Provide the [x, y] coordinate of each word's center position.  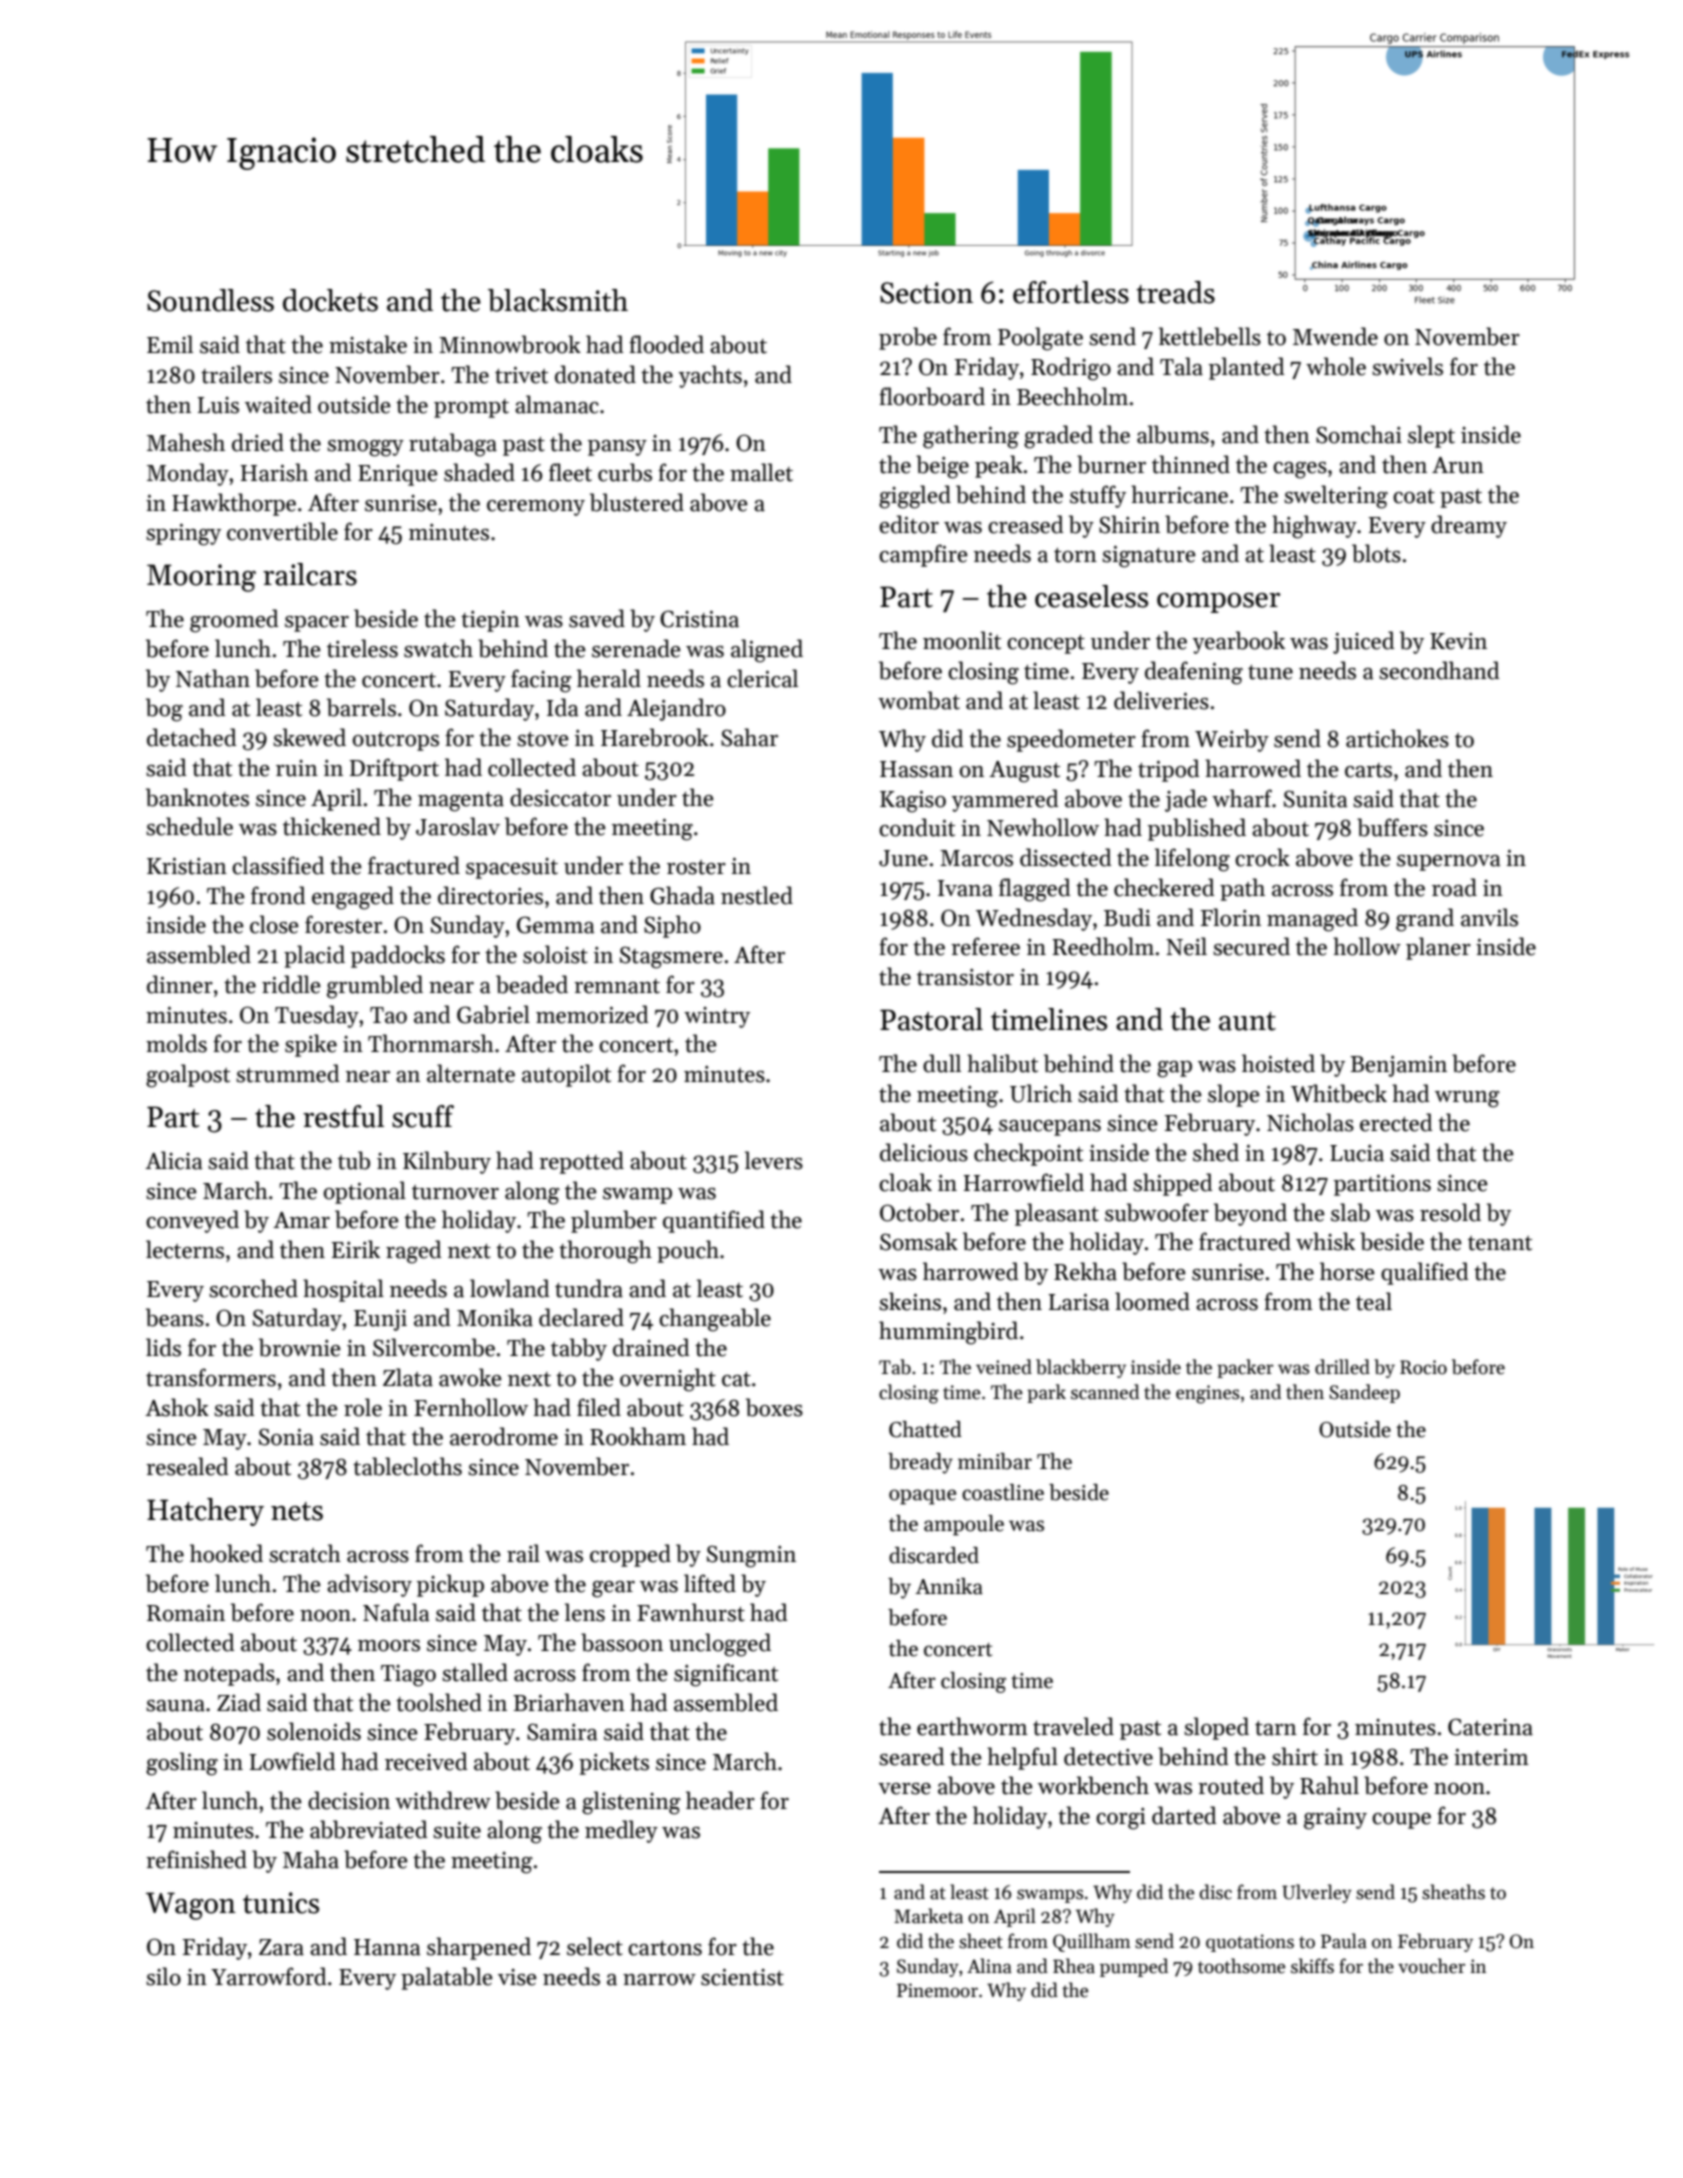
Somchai [1359, 434]
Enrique [398, 475]
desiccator [560, 797]
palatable [447, 1978]
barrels [361, 707]
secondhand [1439, 670]
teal [1374, 1301]
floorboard [932, 396]
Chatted [925, 1429]
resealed [187, 1466]
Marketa [928, 1916]
